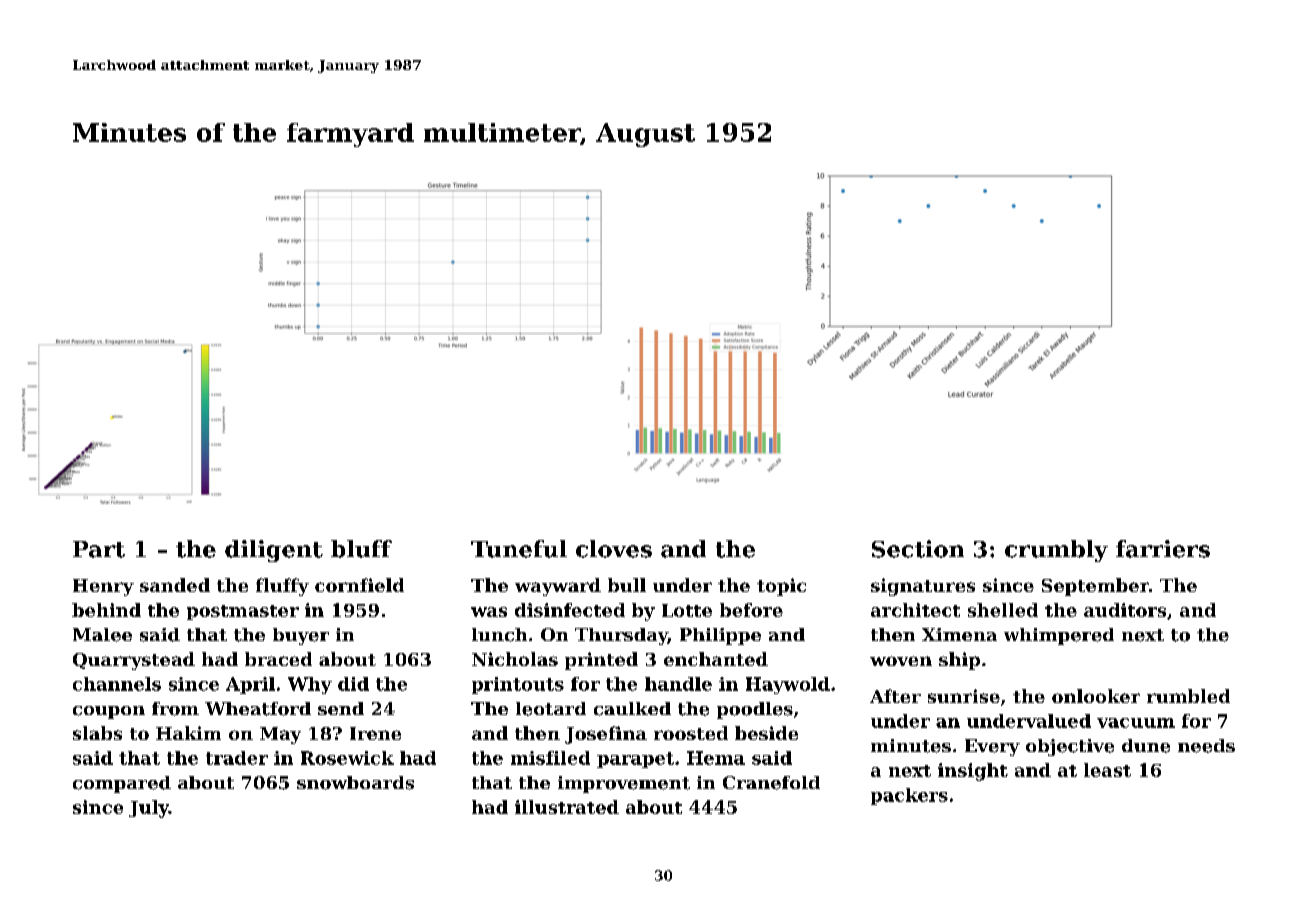 This screenshot has height=924, width=1308. I want to click on auditors, so click(1125, 610).
